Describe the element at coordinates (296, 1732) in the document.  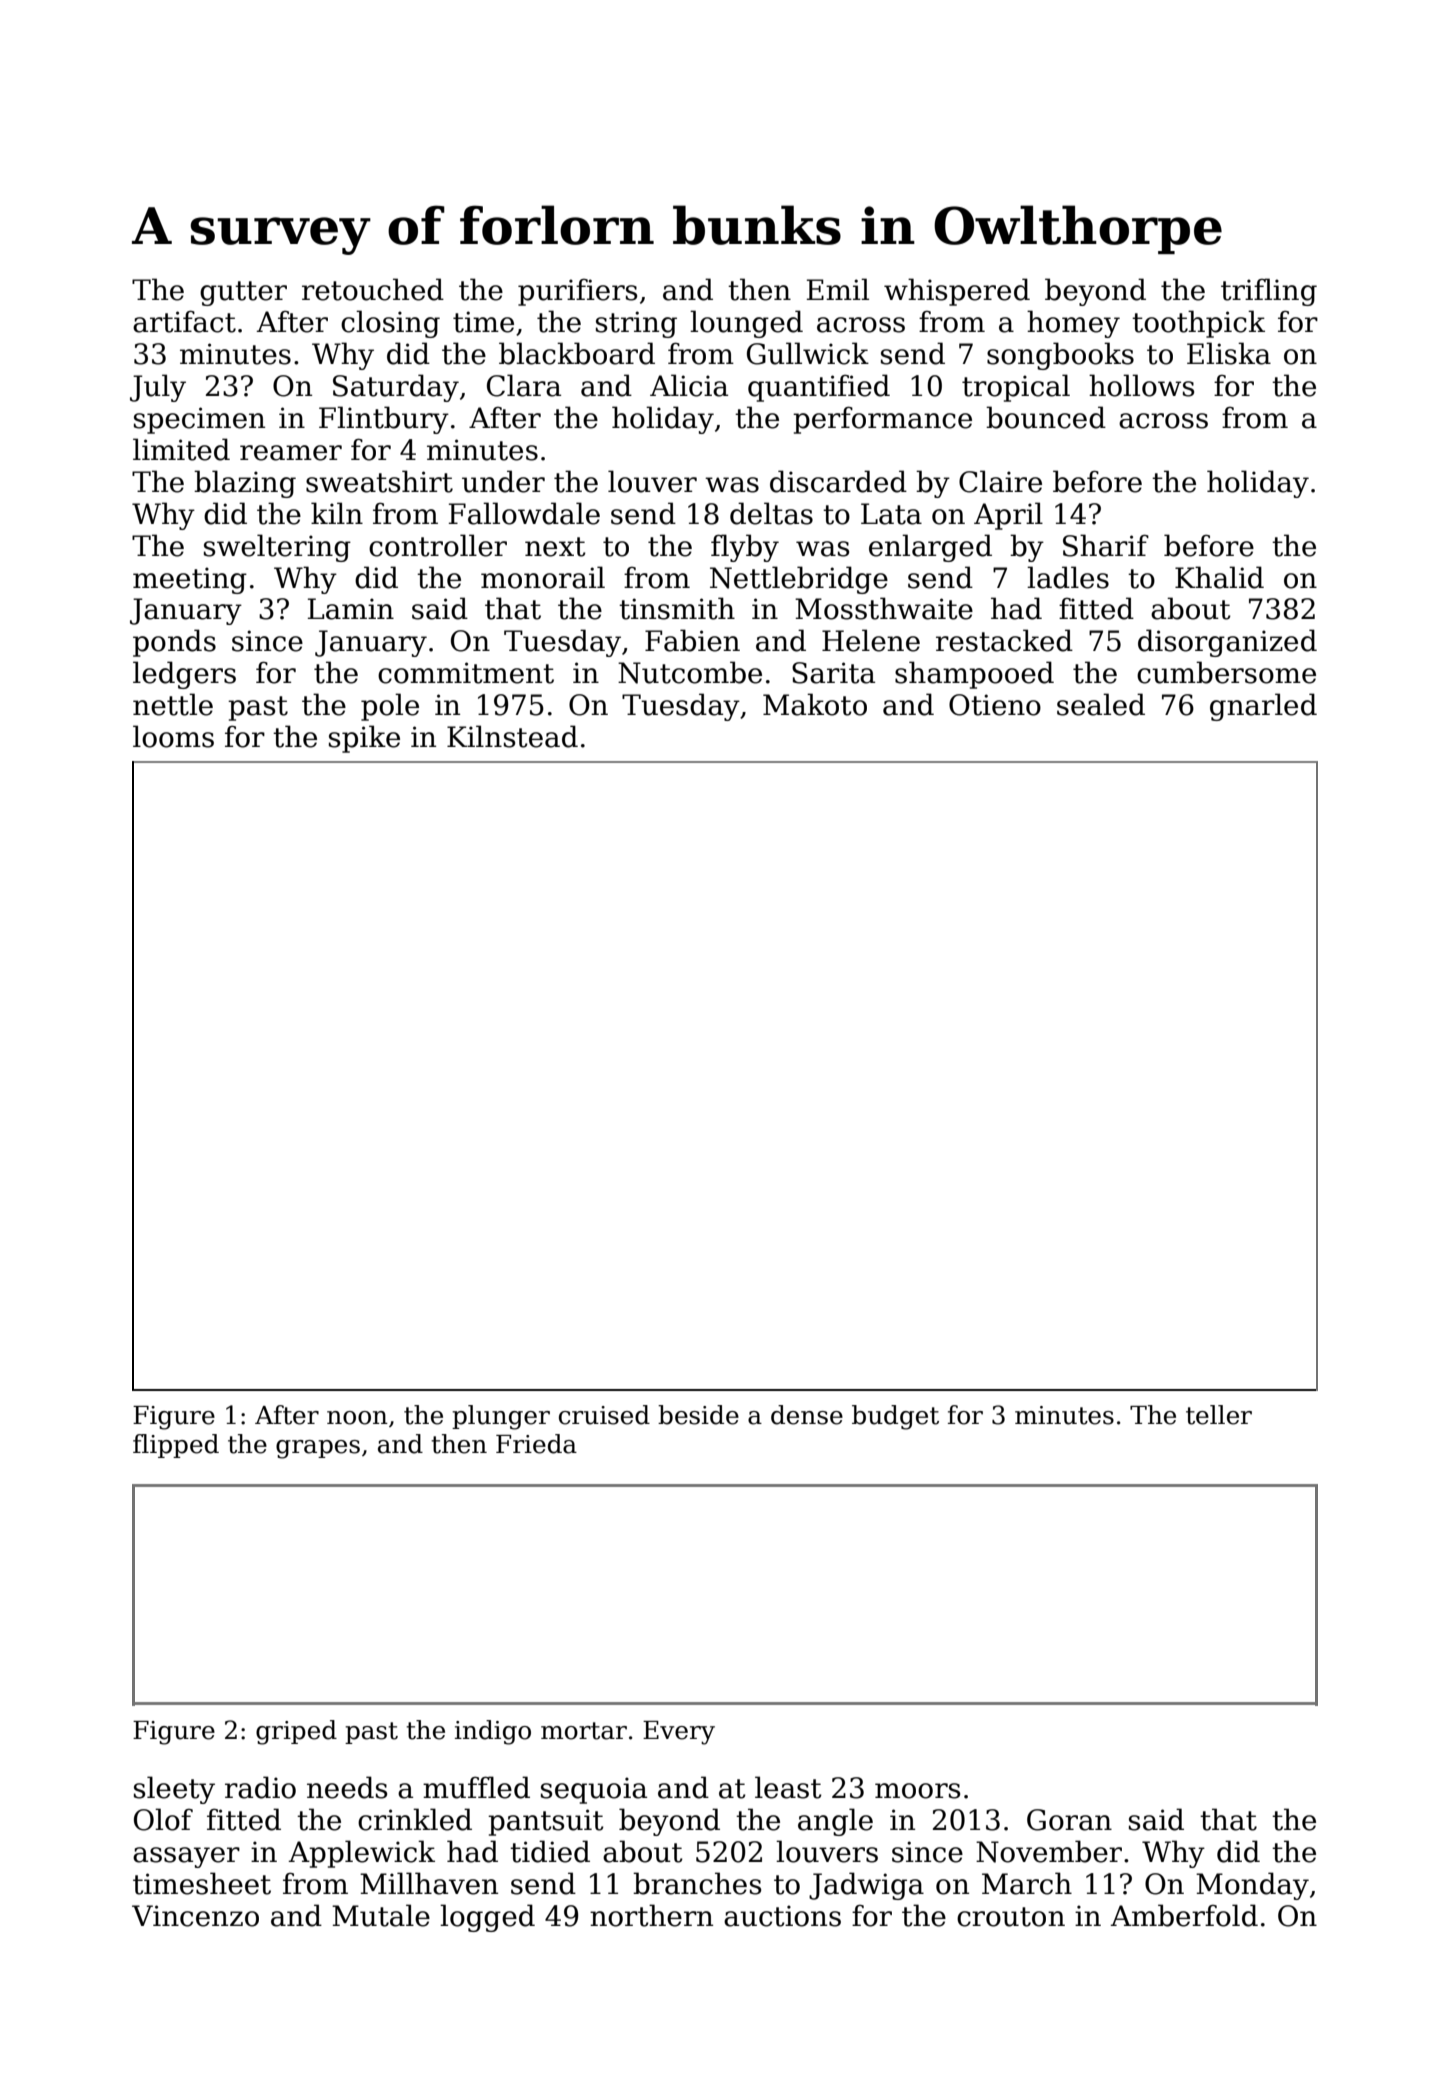
I see `griped` at that location.
